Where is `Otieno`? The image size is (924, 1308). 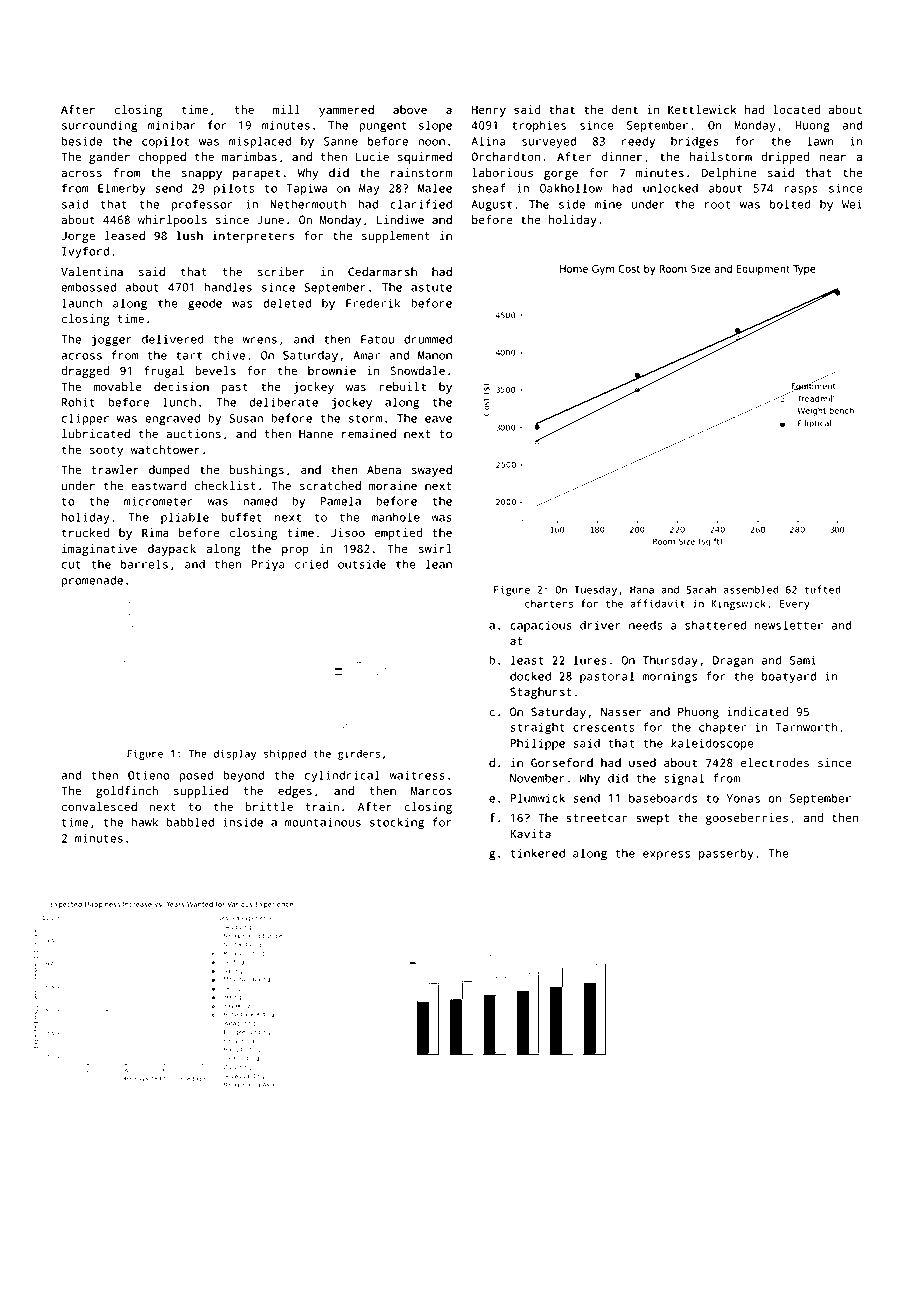
Otieno is located at coordinates (149, 775).
